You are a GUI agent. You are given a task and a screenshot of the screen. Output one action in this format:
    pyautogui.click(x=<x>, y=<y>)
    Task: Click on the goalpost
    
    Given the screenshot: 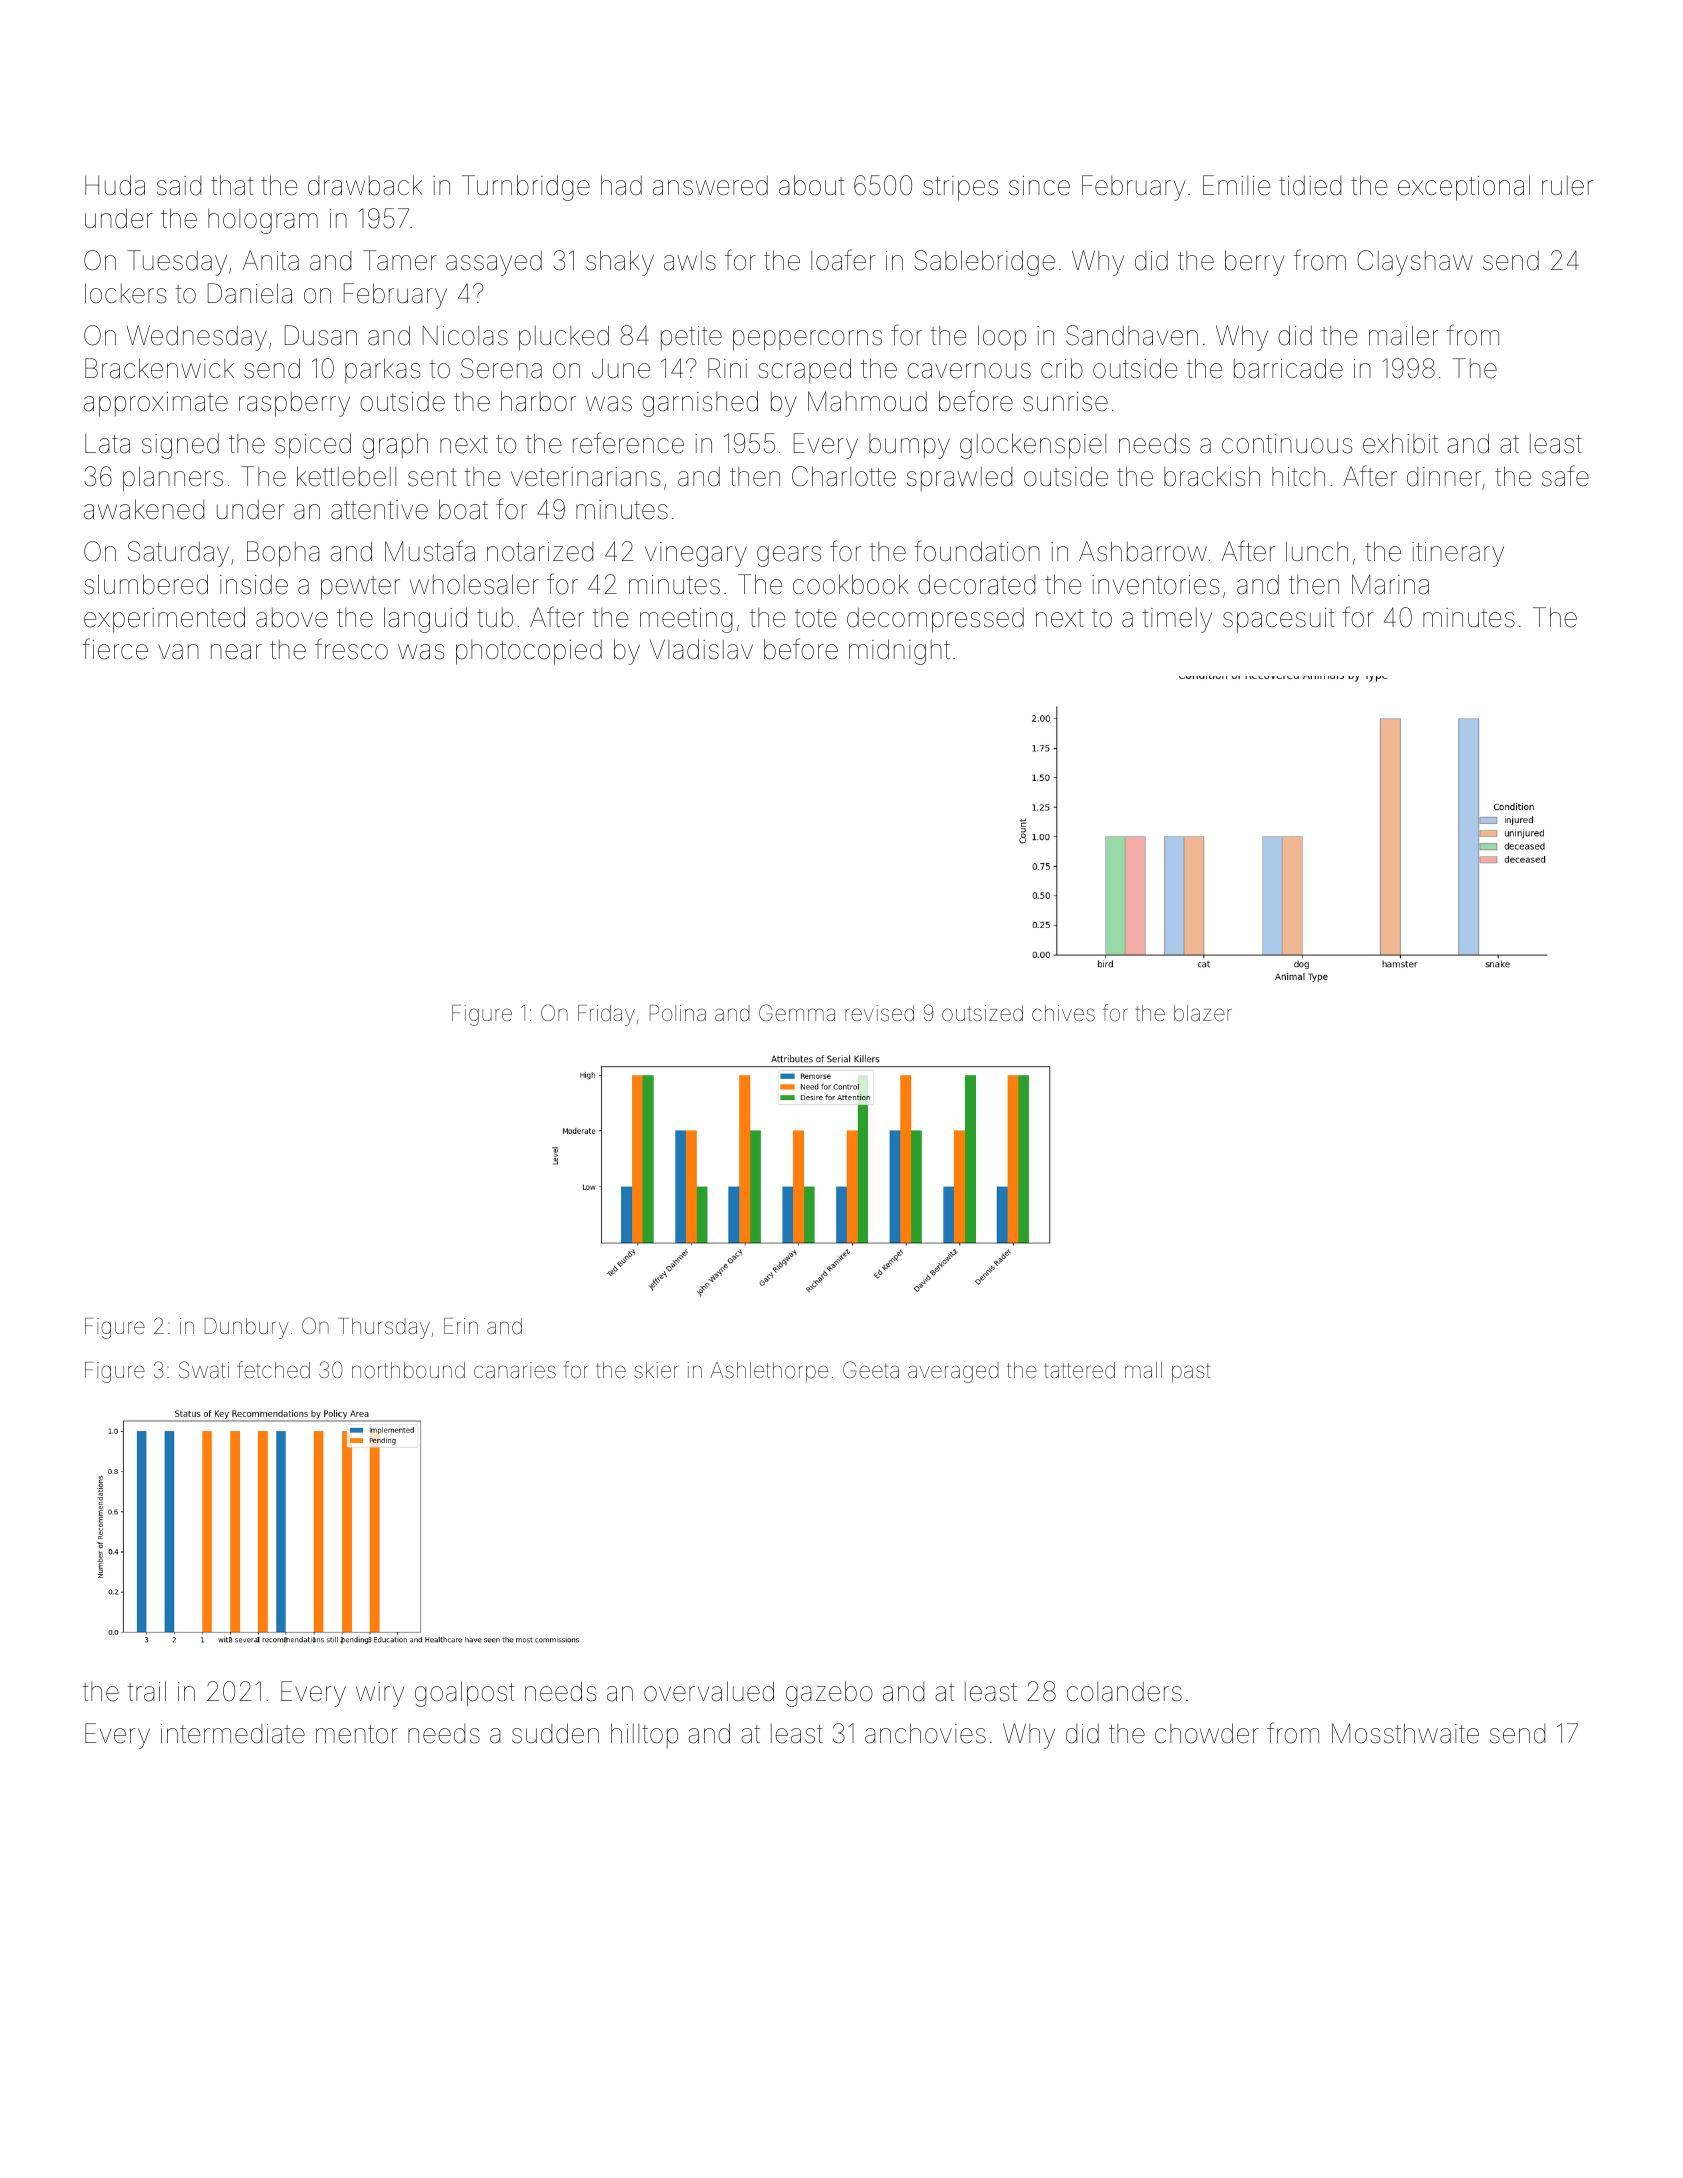 What is the action you would take?
    pyautogui.click(x=465, y=1694)
